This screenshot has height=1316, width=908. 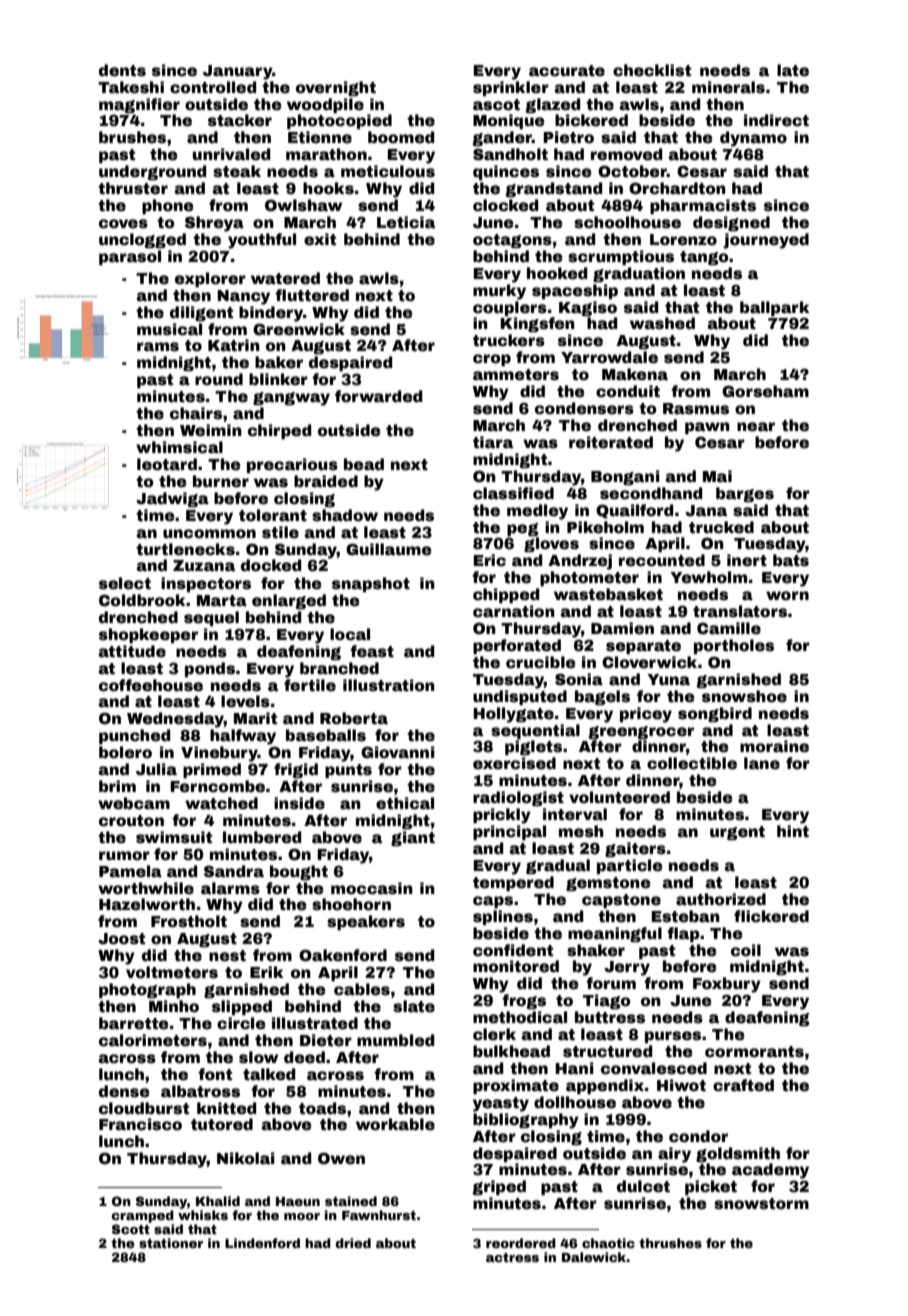 What do you see at coordinates (289, 601) in the screenshot?
I see `enlarged` at bounding box center [289, 601].
